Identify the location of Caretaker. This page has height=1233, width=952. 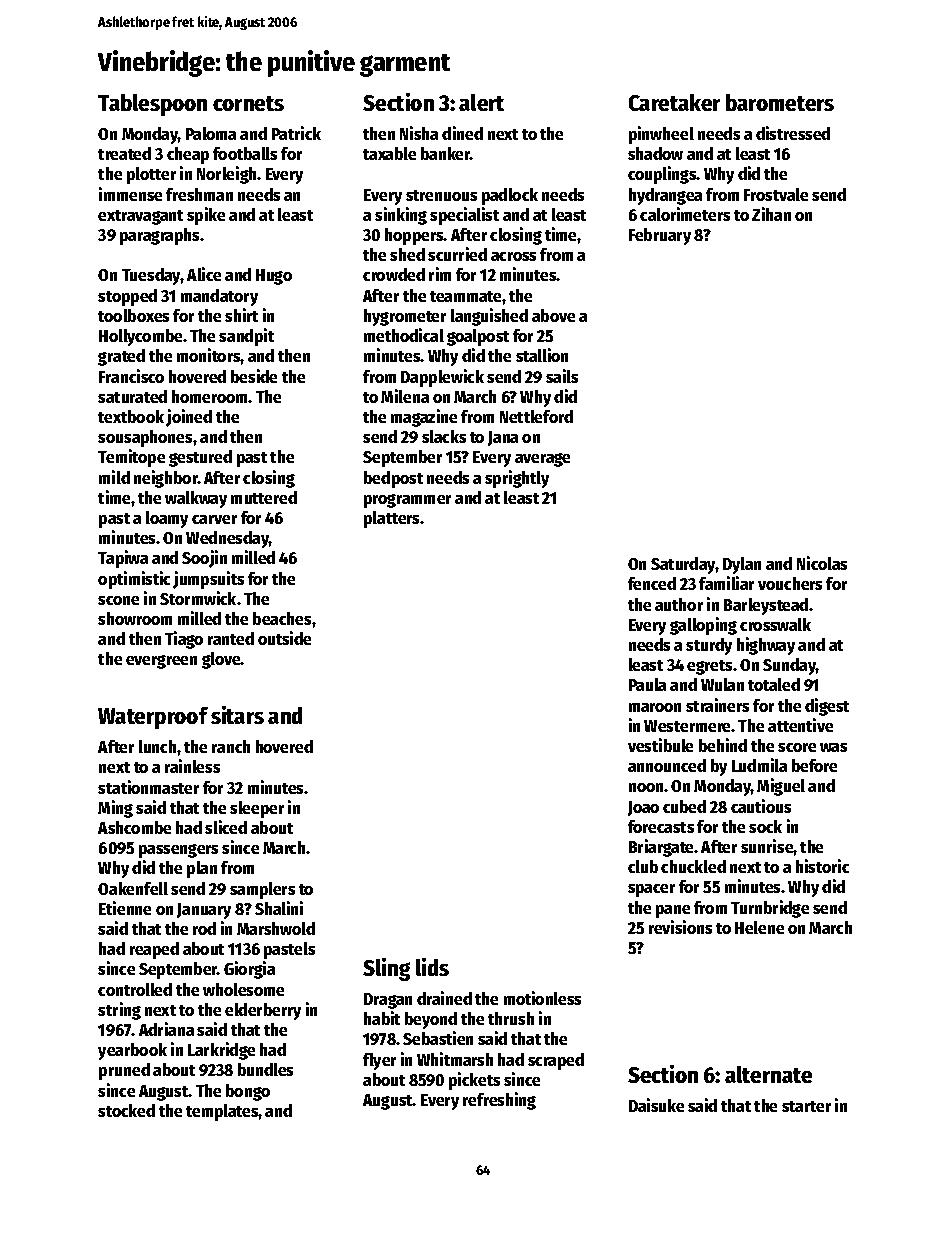
(674, 102).
